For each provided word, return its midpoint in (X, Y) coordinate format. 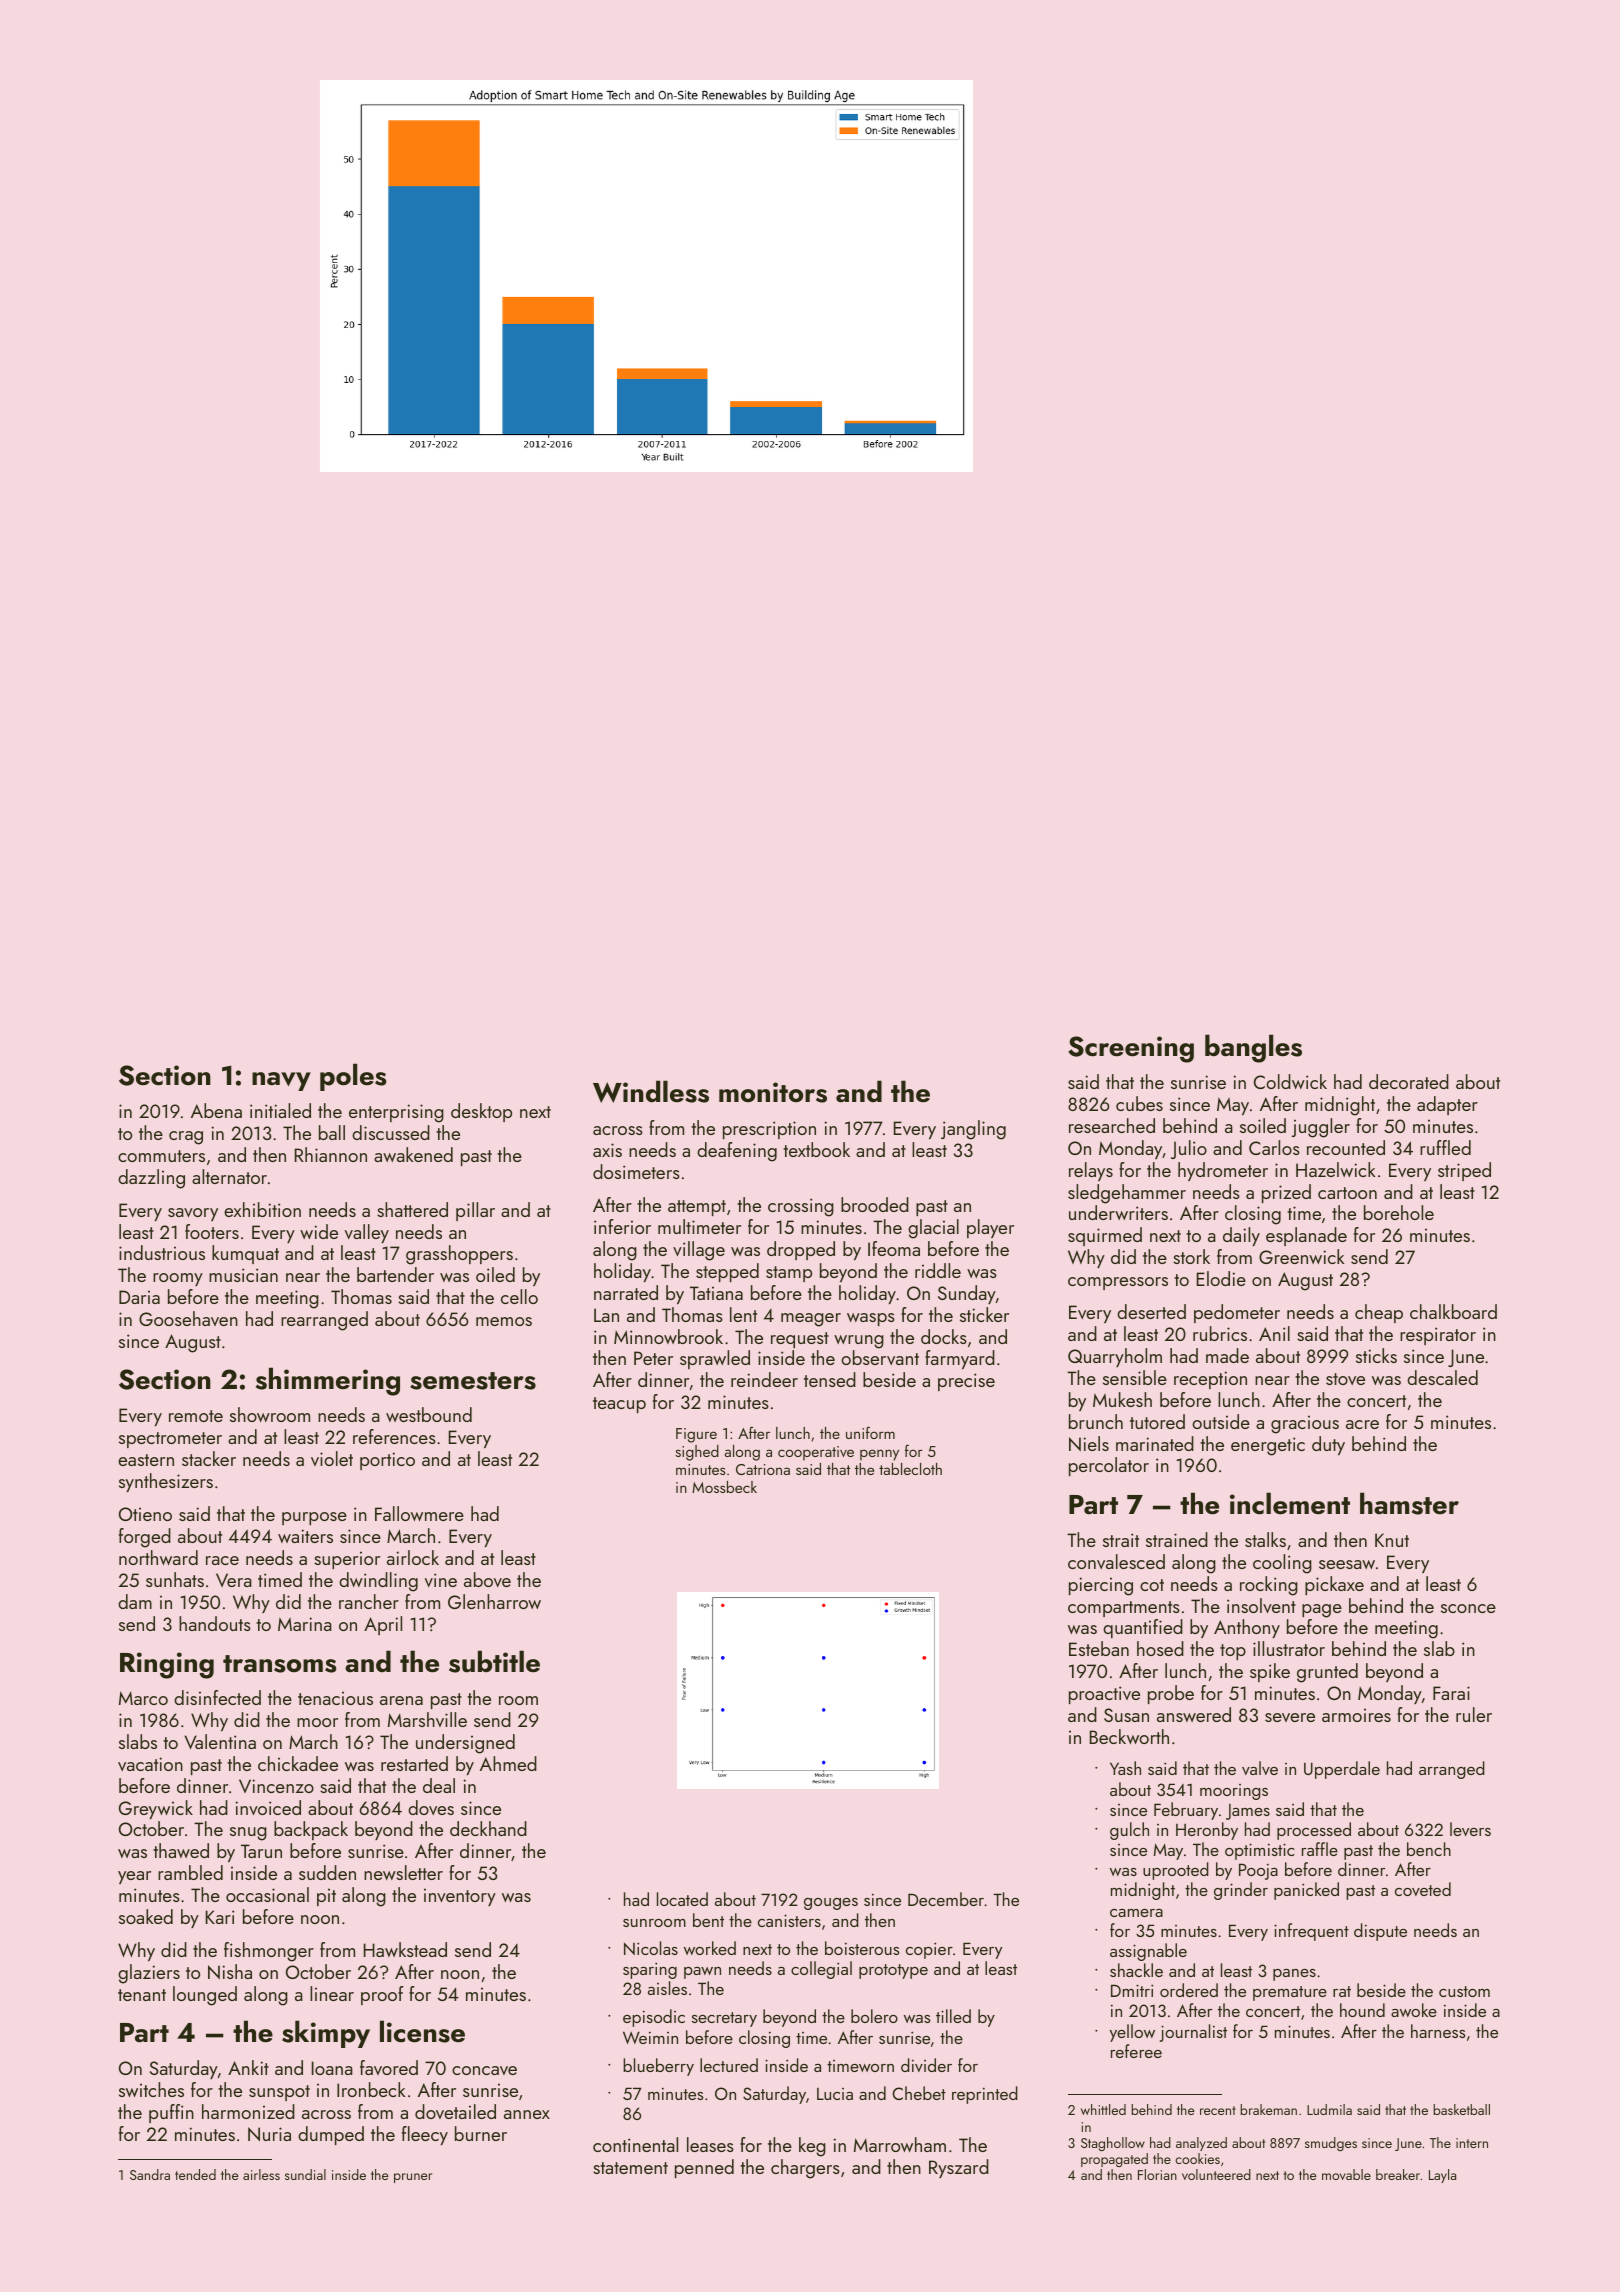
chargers (805, 2169)
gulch (1129, 1831)
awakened (413, 1154)
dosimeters (636, 1171)
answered (1194, 1714)
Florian (1157, 2174)
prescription (769, 1130)
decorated (1409, 1081)
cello (519, 1296)
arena (401, 1700)
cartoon (1347, 1193)
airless (261, 2174)
